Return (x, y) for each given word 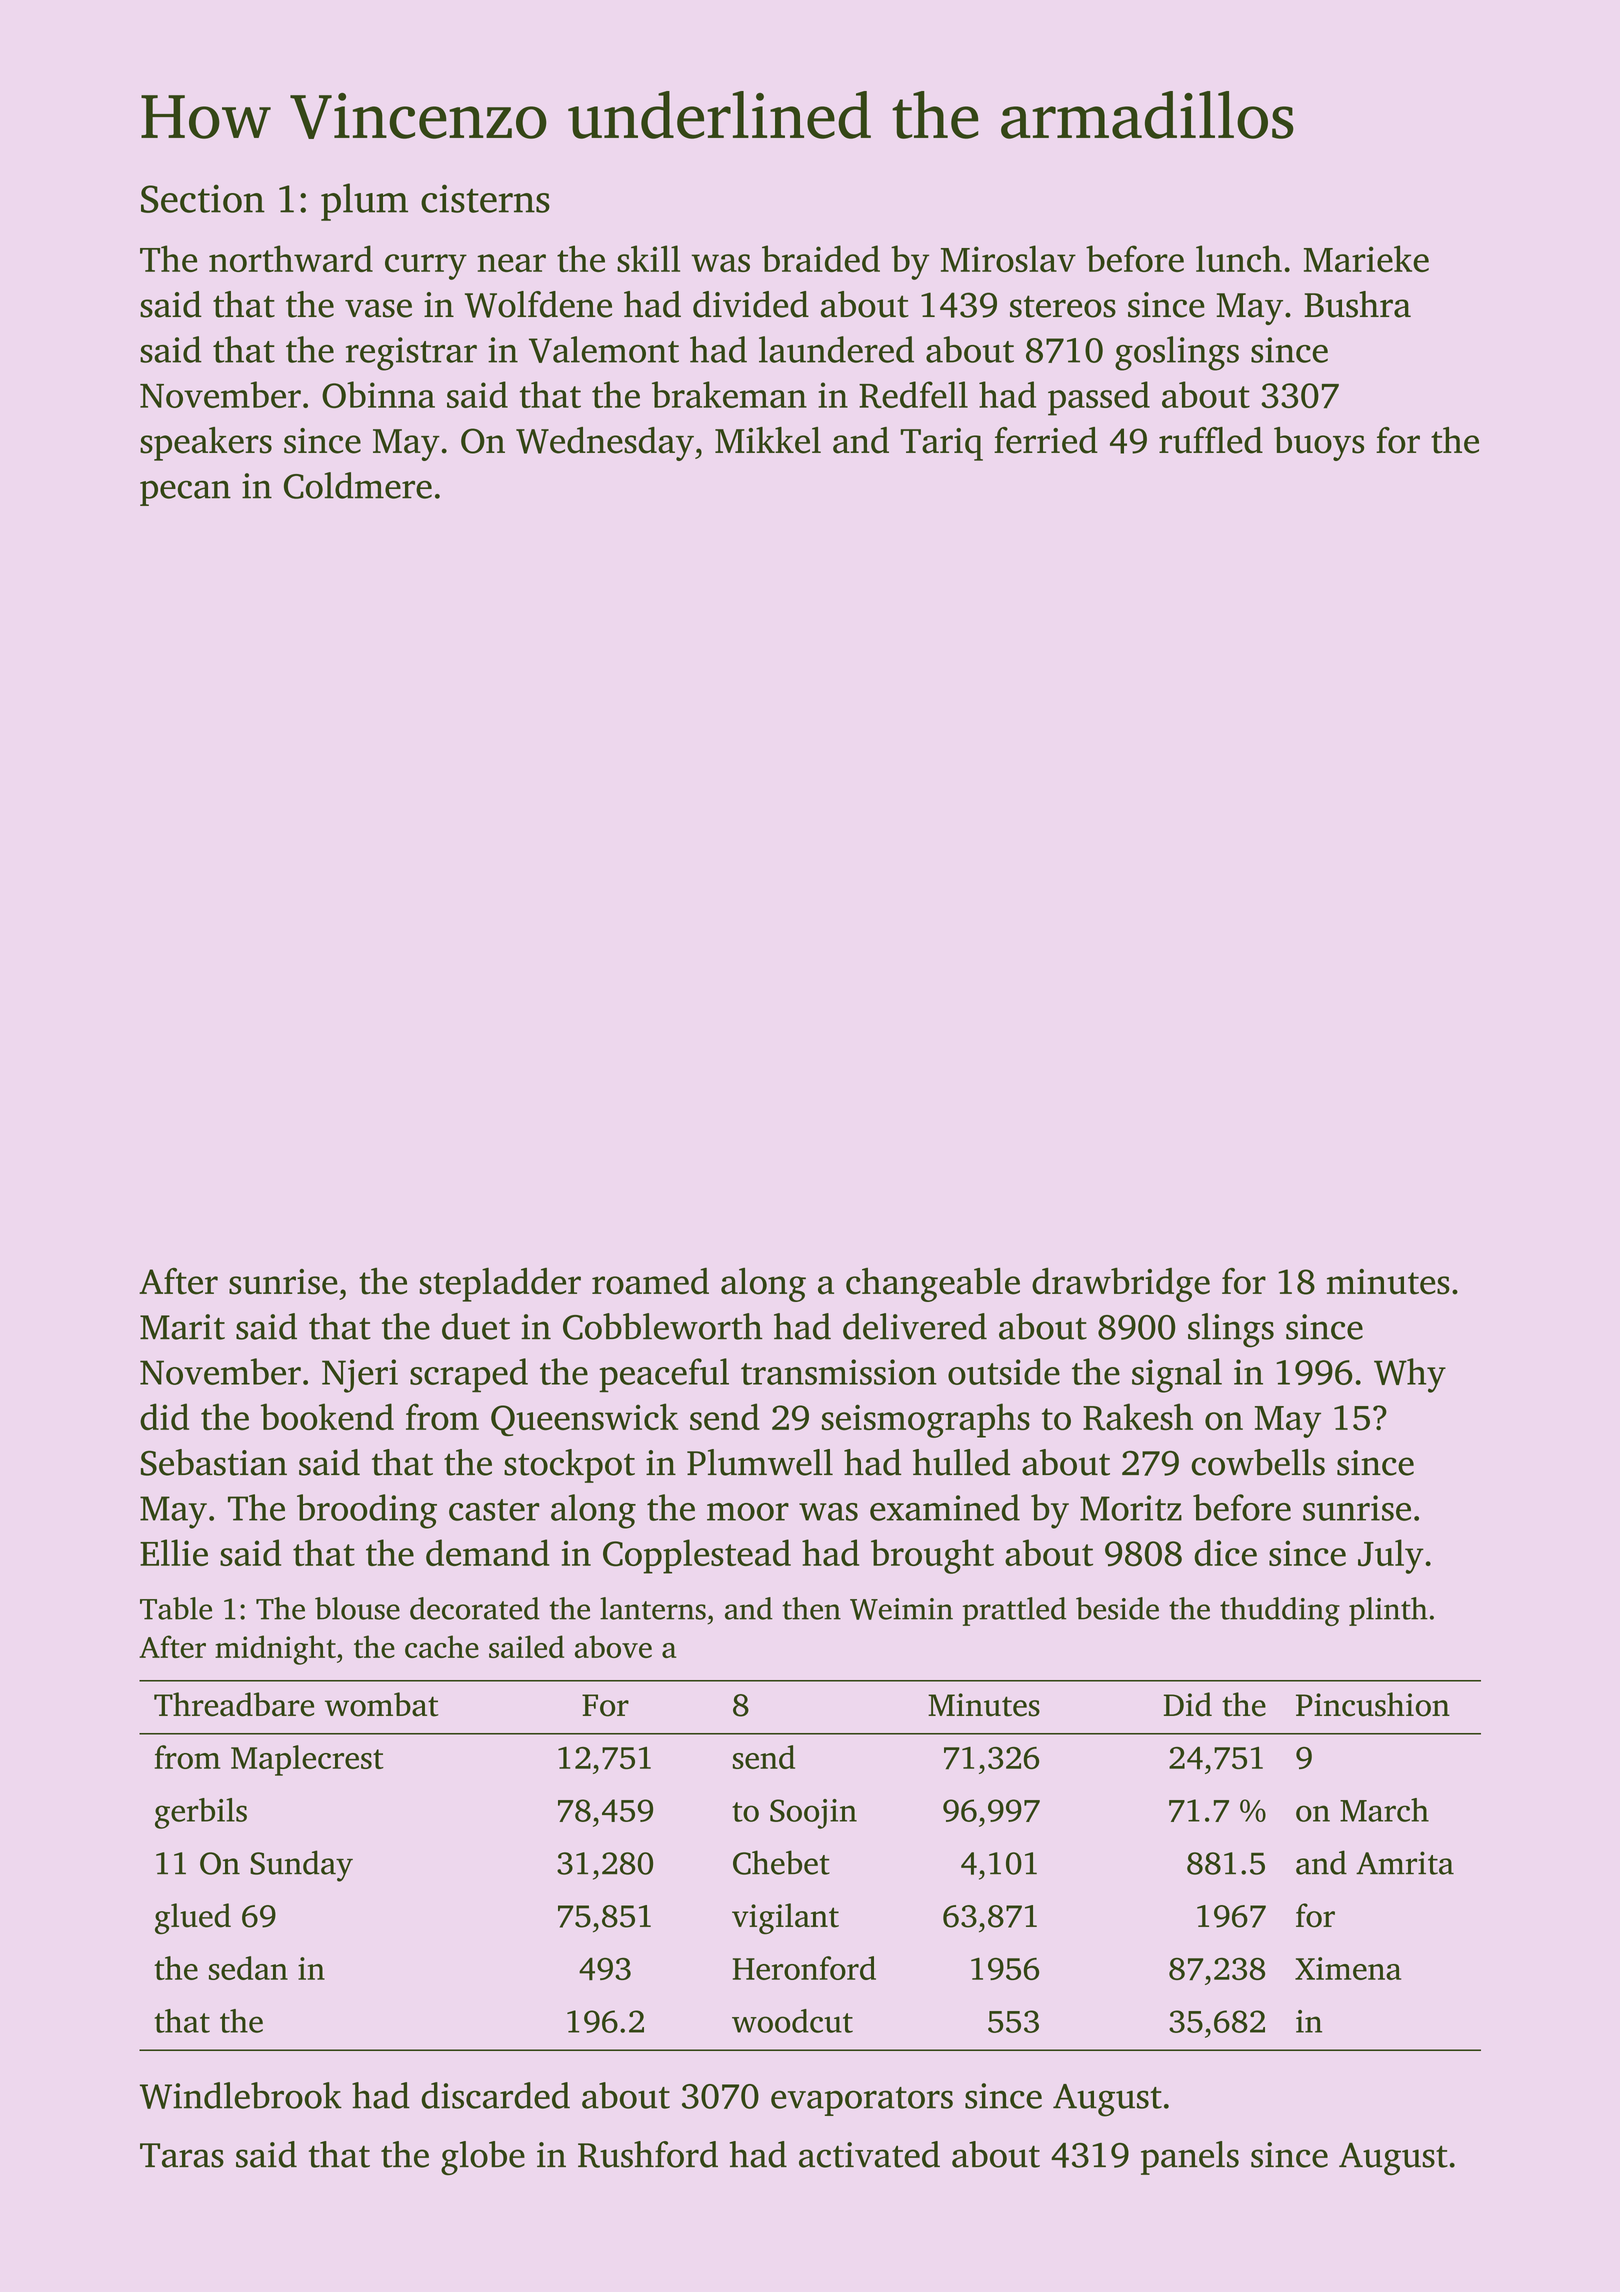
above (613, 1646)
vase (378, 308)
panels (1190, 2158)
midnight (275, 1650)
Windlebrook (241, 2095)
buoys (1319, 444)
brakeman (729, 394)
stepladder (500, 1285)
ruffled (1211, 440)
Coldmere (358, 485)
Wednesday (605, 444)
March (1384, 1810)
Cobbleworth (663, 1326)
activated (869, 2154)
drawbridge (1121, 1285)
